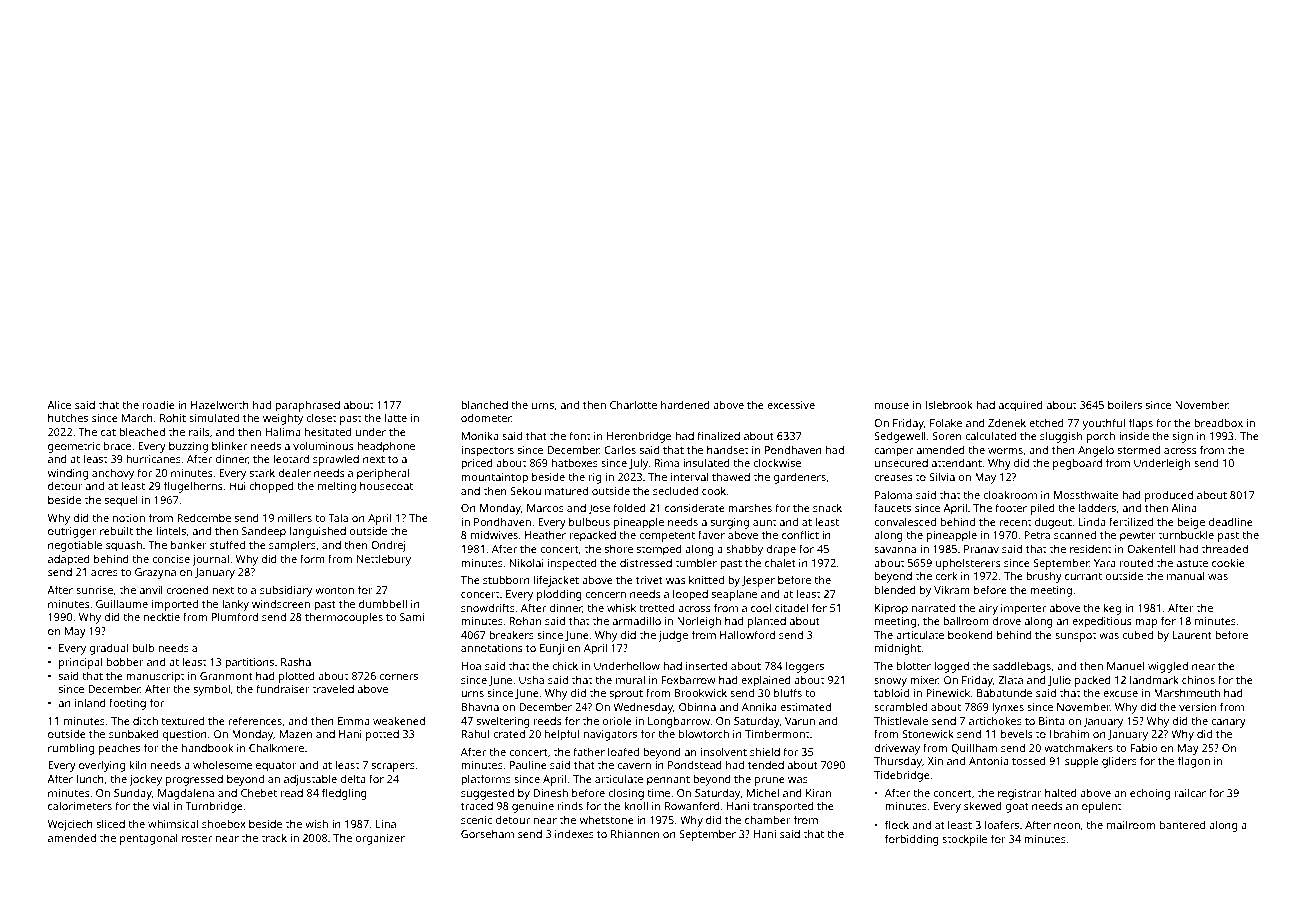  Describe the element at coordinates (476, 734) in the screenshot. I see `Rahul` at that location.
